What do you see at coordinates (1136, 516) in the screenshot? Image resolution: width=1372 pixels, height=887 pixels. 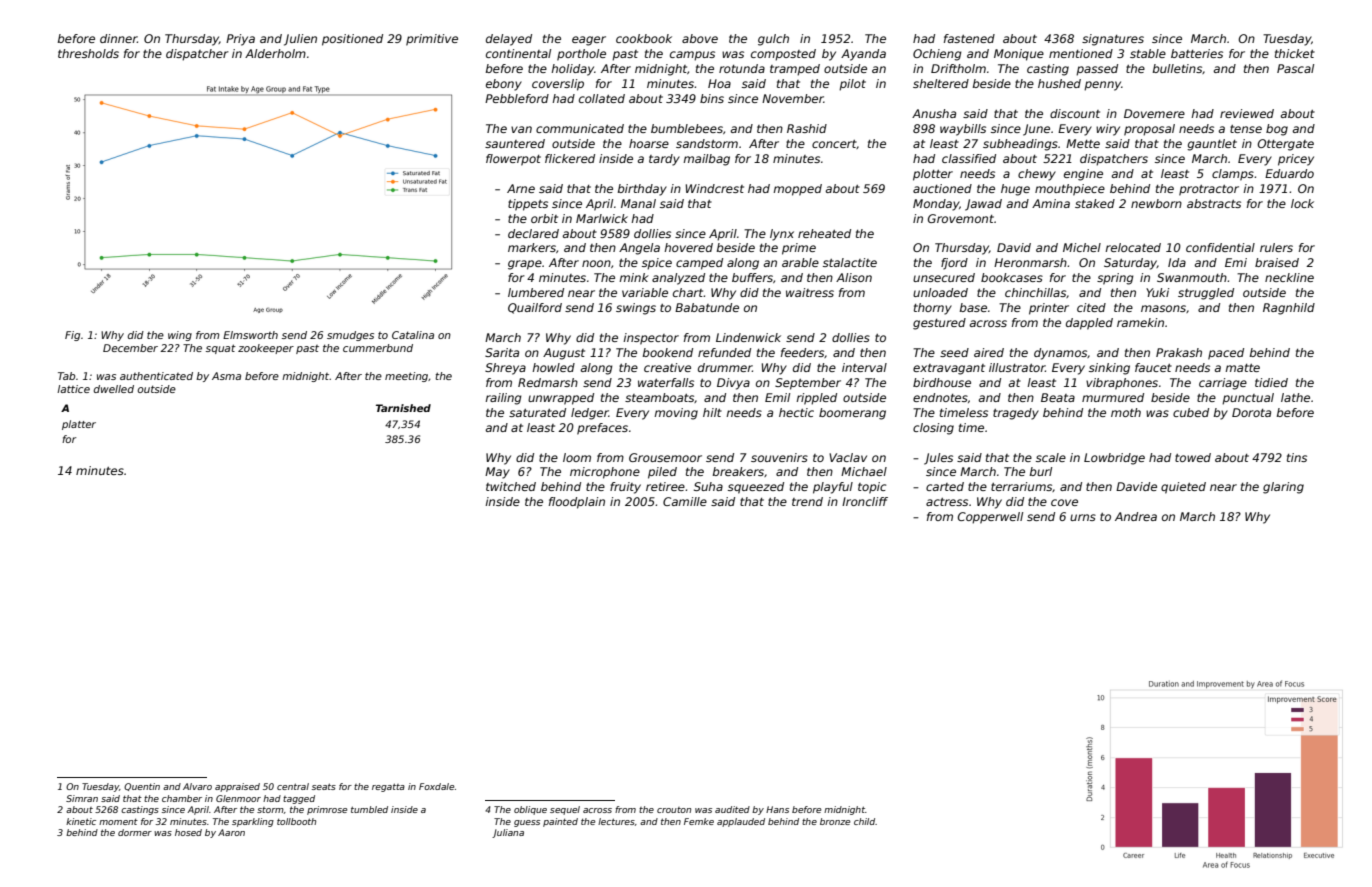 I see `Andrea` at bounding box center [1136, 516].
